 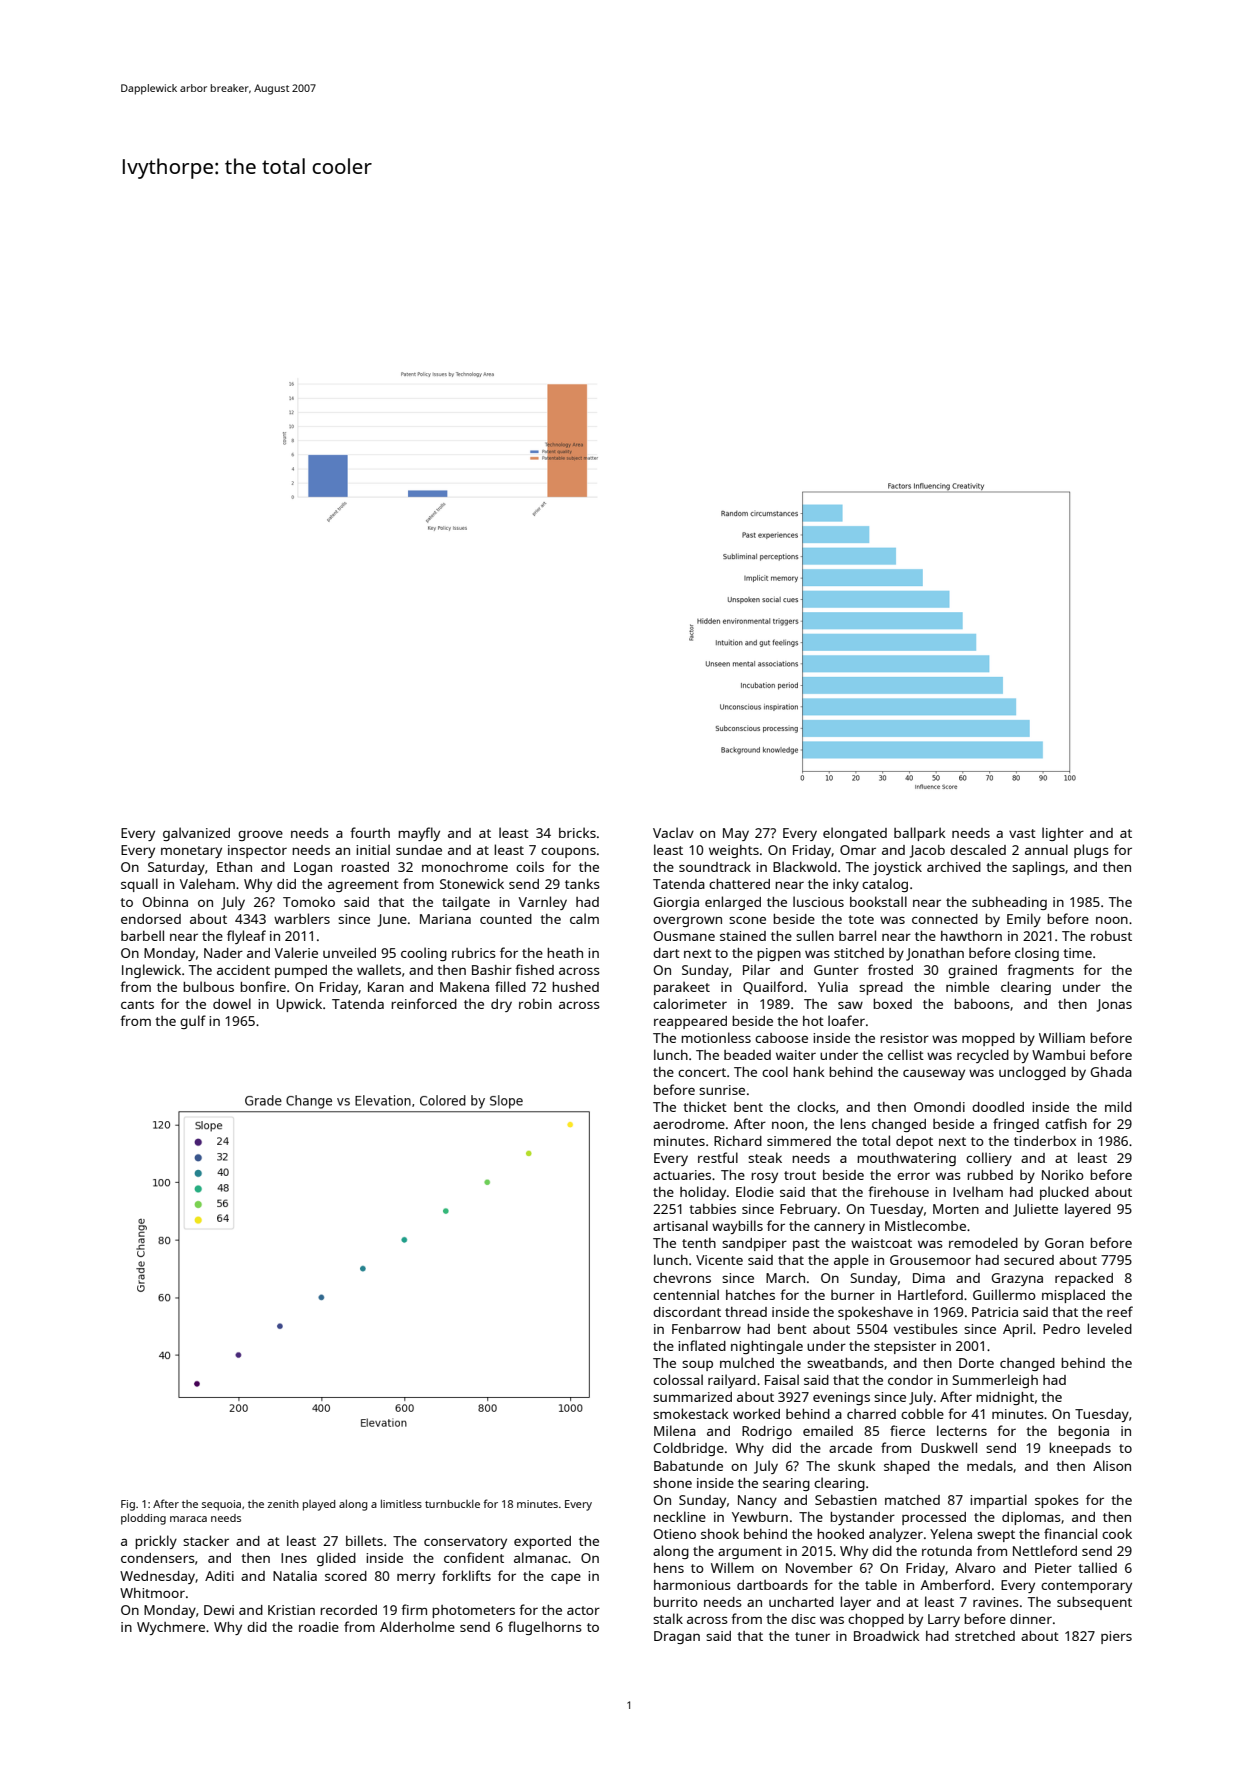 What do you see at coordinates (219, 1610) in the page?
I see `Dewi` at bounding box center [219, 1610].
